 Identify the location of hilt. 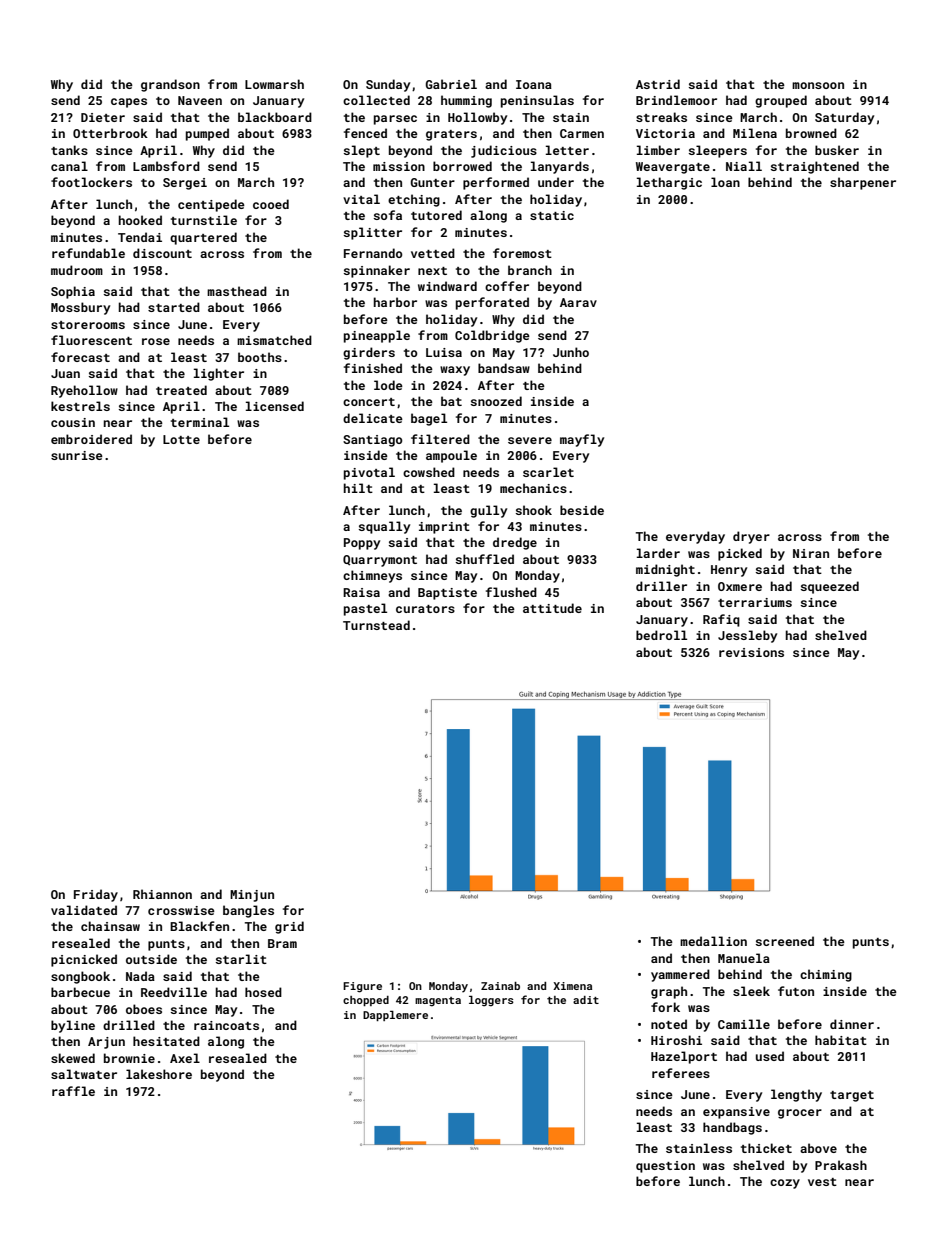
(358, 488).
